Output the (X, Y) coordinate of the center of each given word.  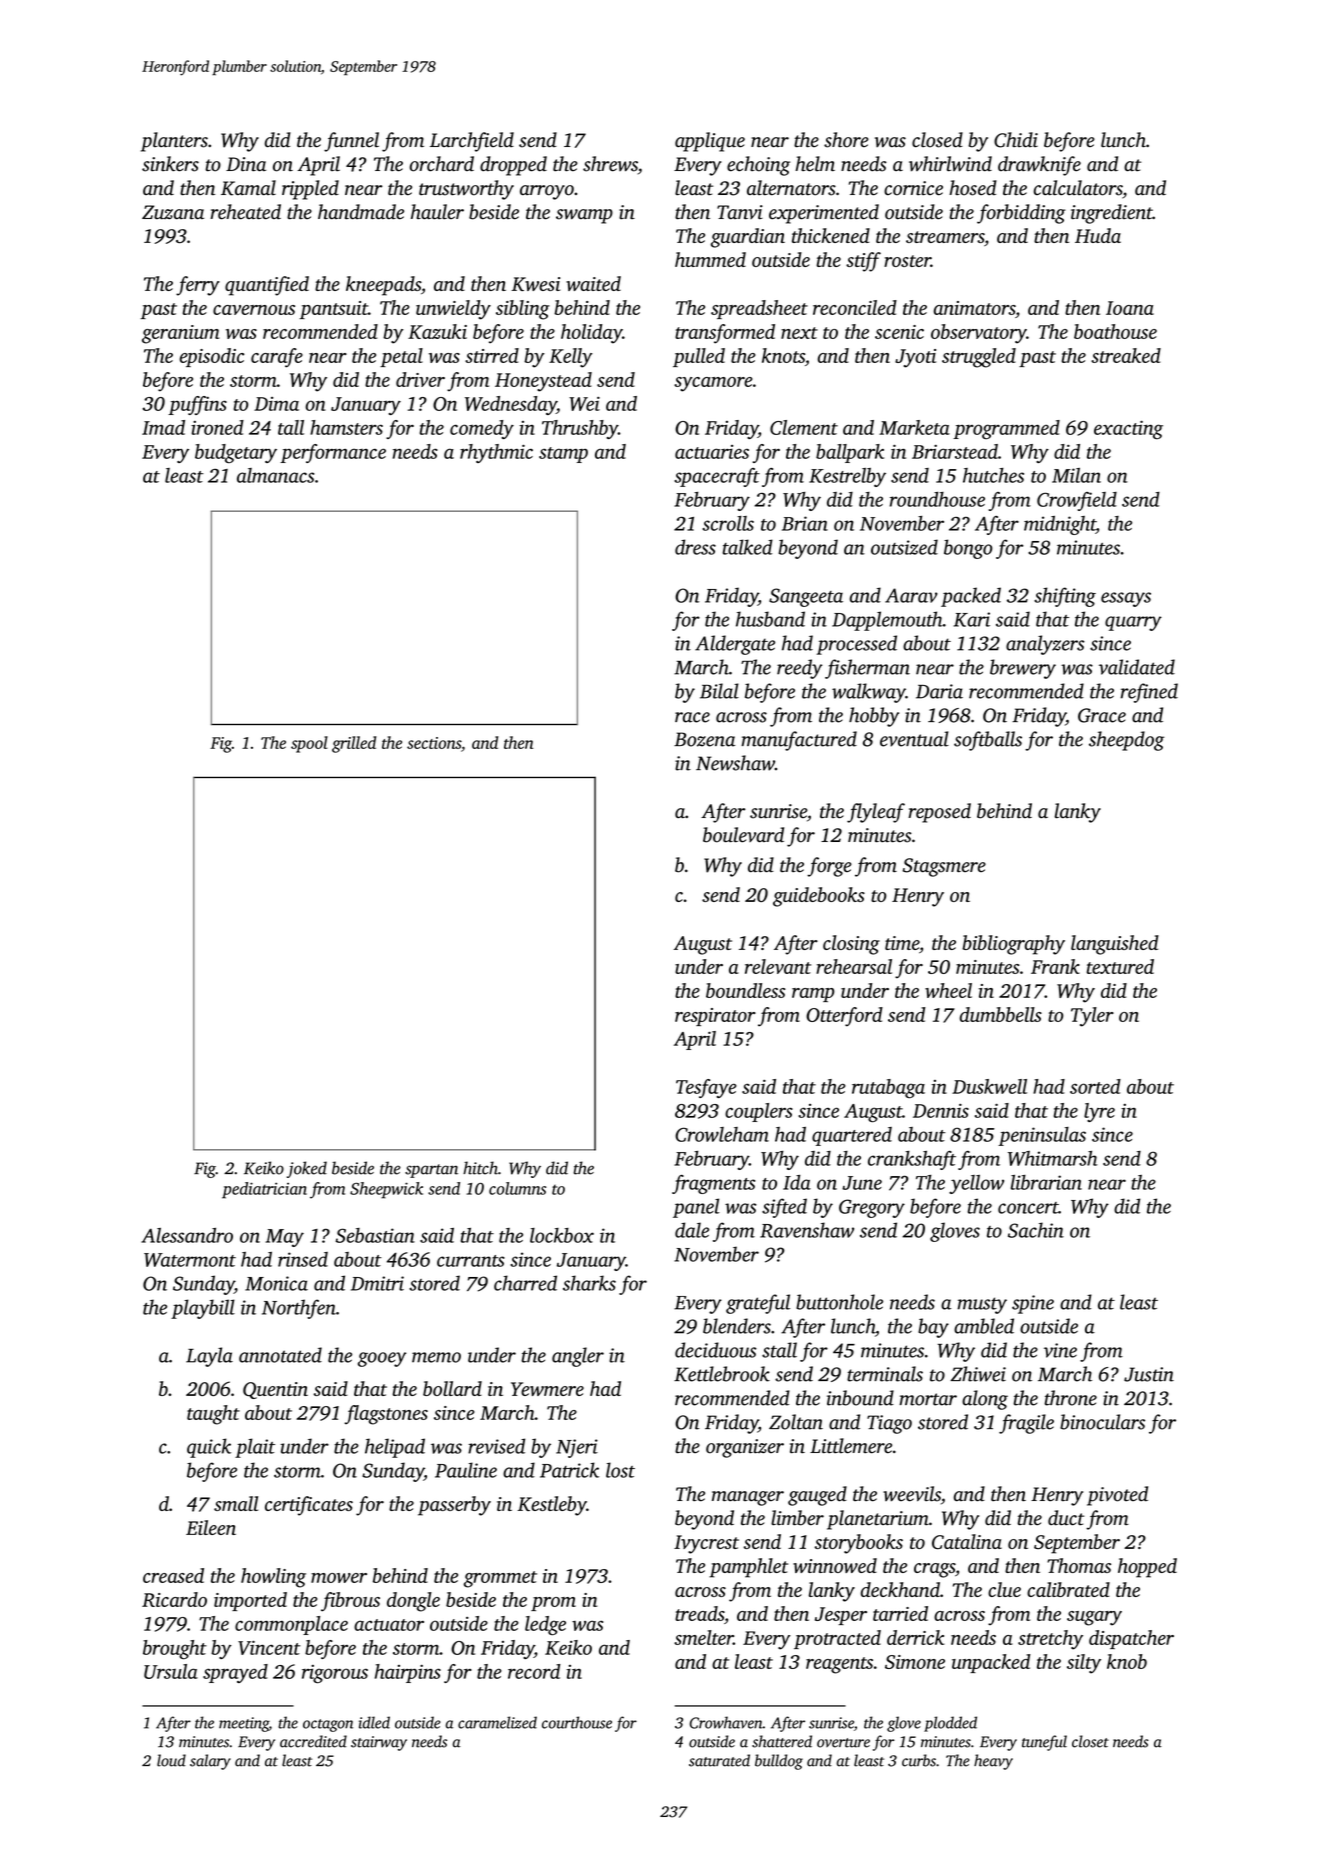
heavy (993, 1762)
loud (171, 1760)
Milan (1076, 475)
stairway (379, 1743)
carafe (277, 358)
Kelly (571, 358)
